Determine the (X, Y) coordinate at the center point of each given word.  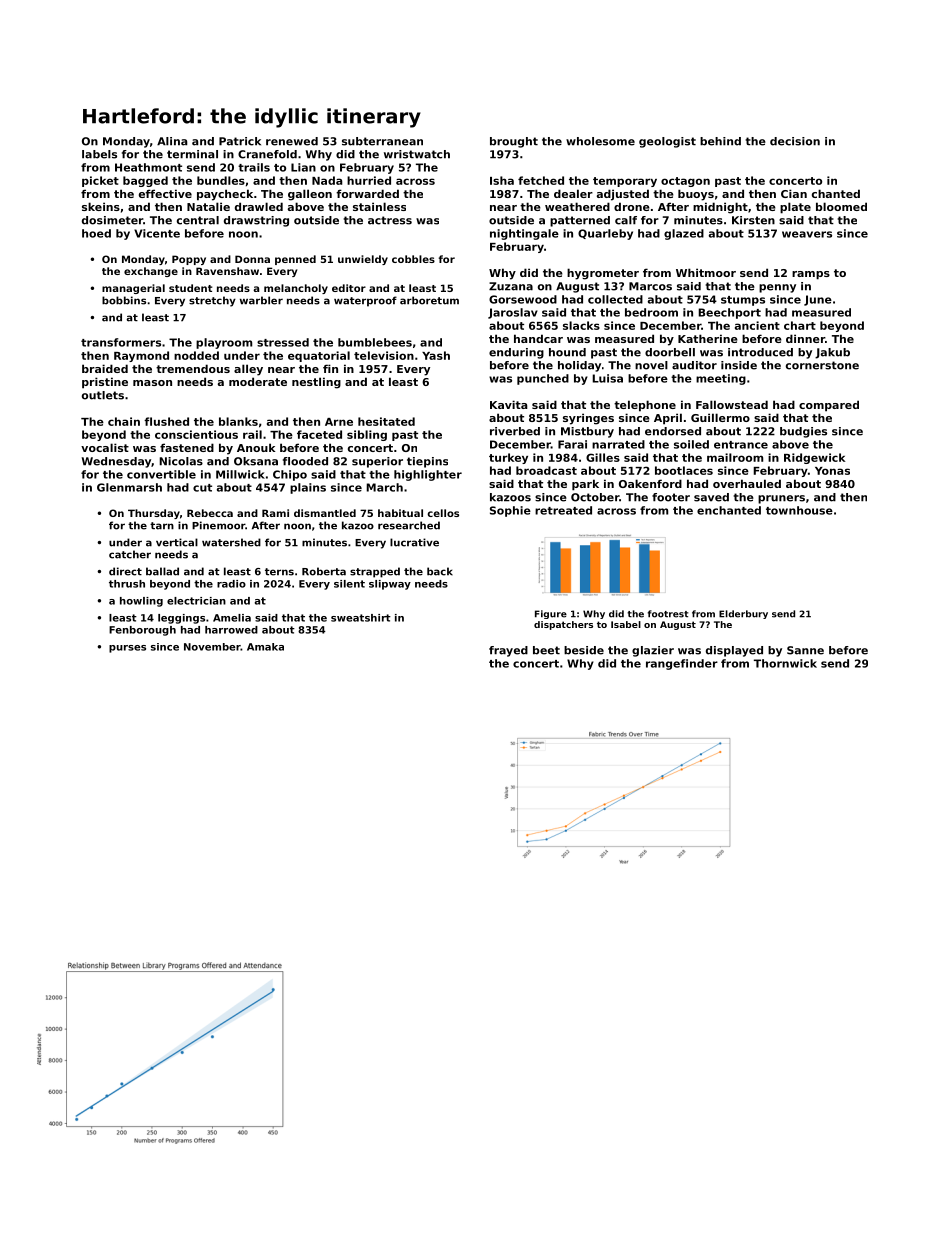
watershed (231, 542)
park (585, 485)
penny (777, 288)
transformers (121, 342)
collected (615, 299)
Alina (172, 141)
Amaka (265, 647)
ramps (811, 275)
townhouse (799, 510)
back (440, 571)
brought (514, 142)
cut (202, 488)
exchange (151, 272)
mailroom (735, 457)
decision (795, 141)
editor (349, 288)
